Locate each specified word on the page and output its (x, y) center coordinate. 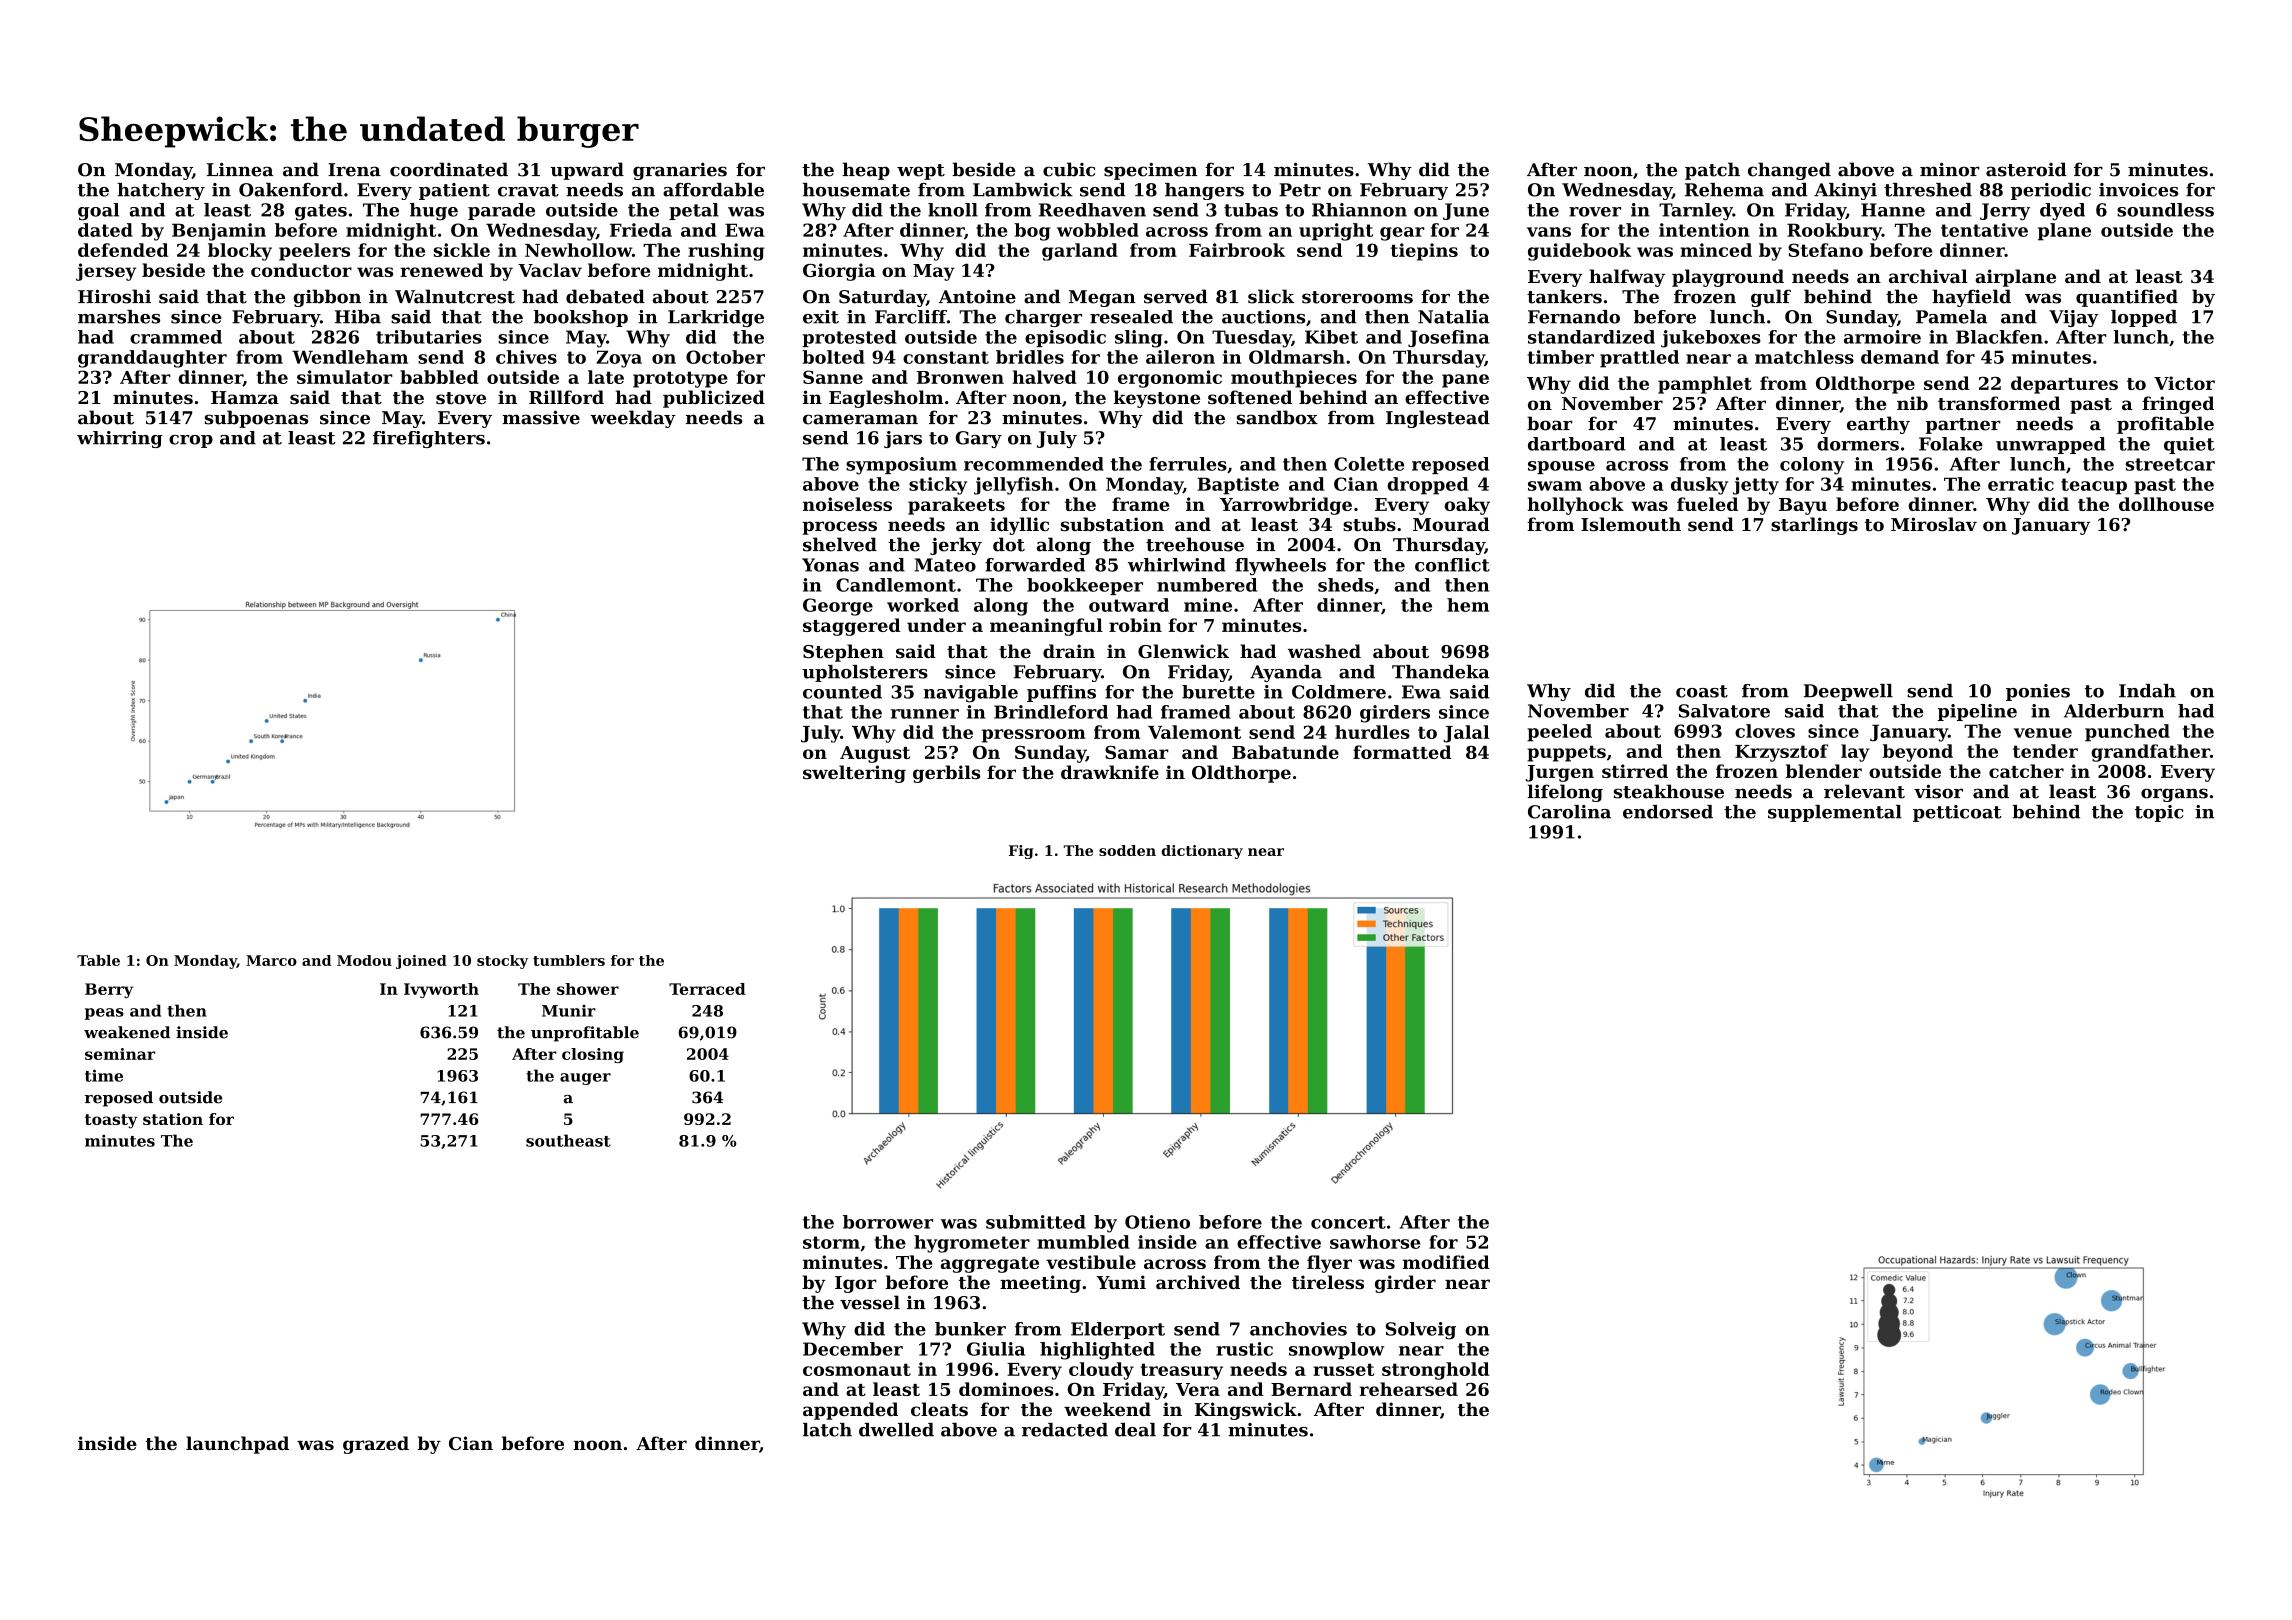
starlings (1814, 526)
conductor (301, 270)
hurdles (1372, 732)
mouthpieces (1294, 379)
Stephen (843, 653)
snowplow (1336, 1350)
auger (585, 1079)
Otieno (1157, 1222)
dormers (1858, 444)
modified (1446, 1262)
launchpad (237, 1445)
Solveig (1421, 1331)
